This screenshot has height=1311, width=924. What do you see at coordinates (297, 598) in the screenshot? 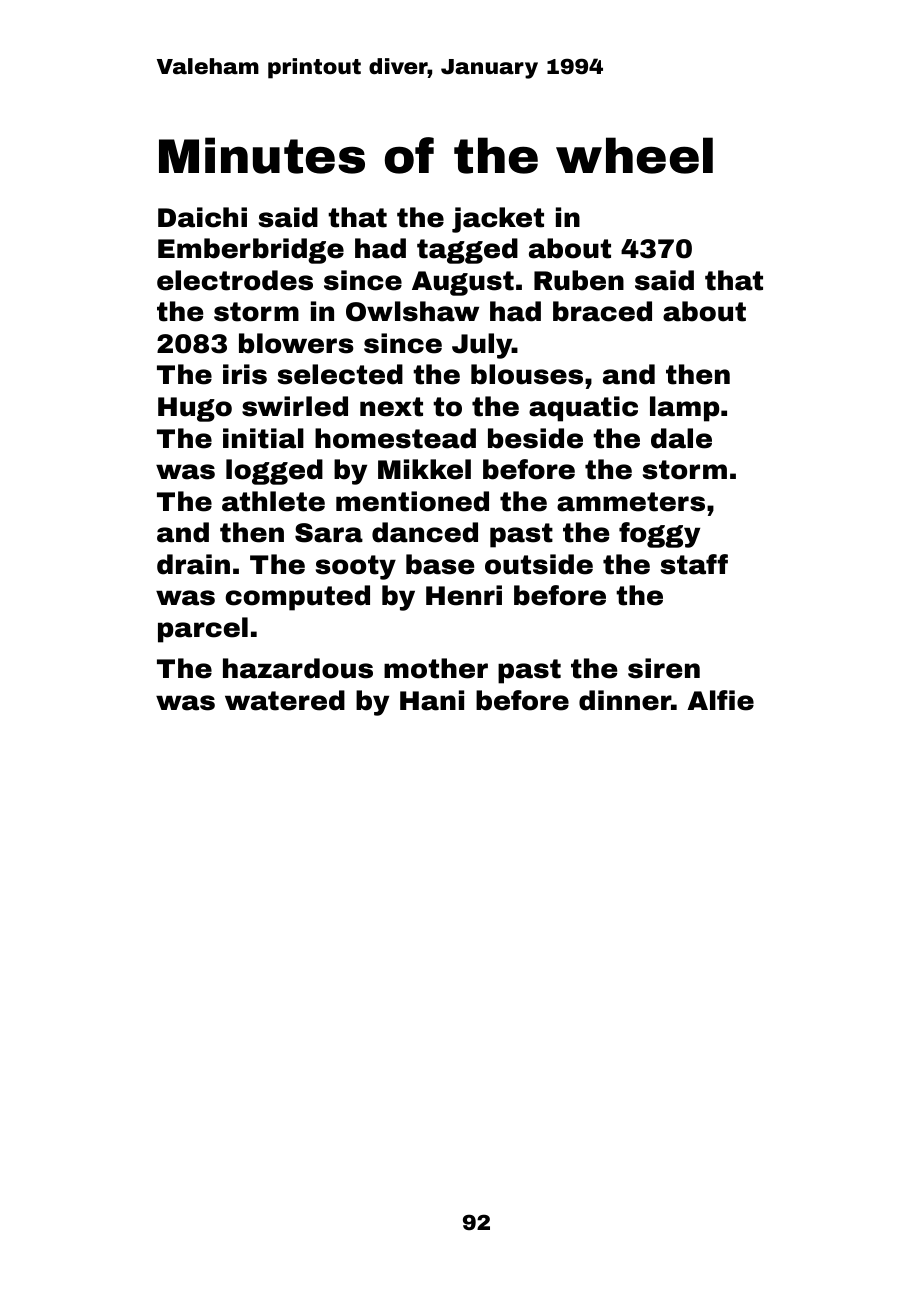
I see `computed` at bounding box center [297, 598].
